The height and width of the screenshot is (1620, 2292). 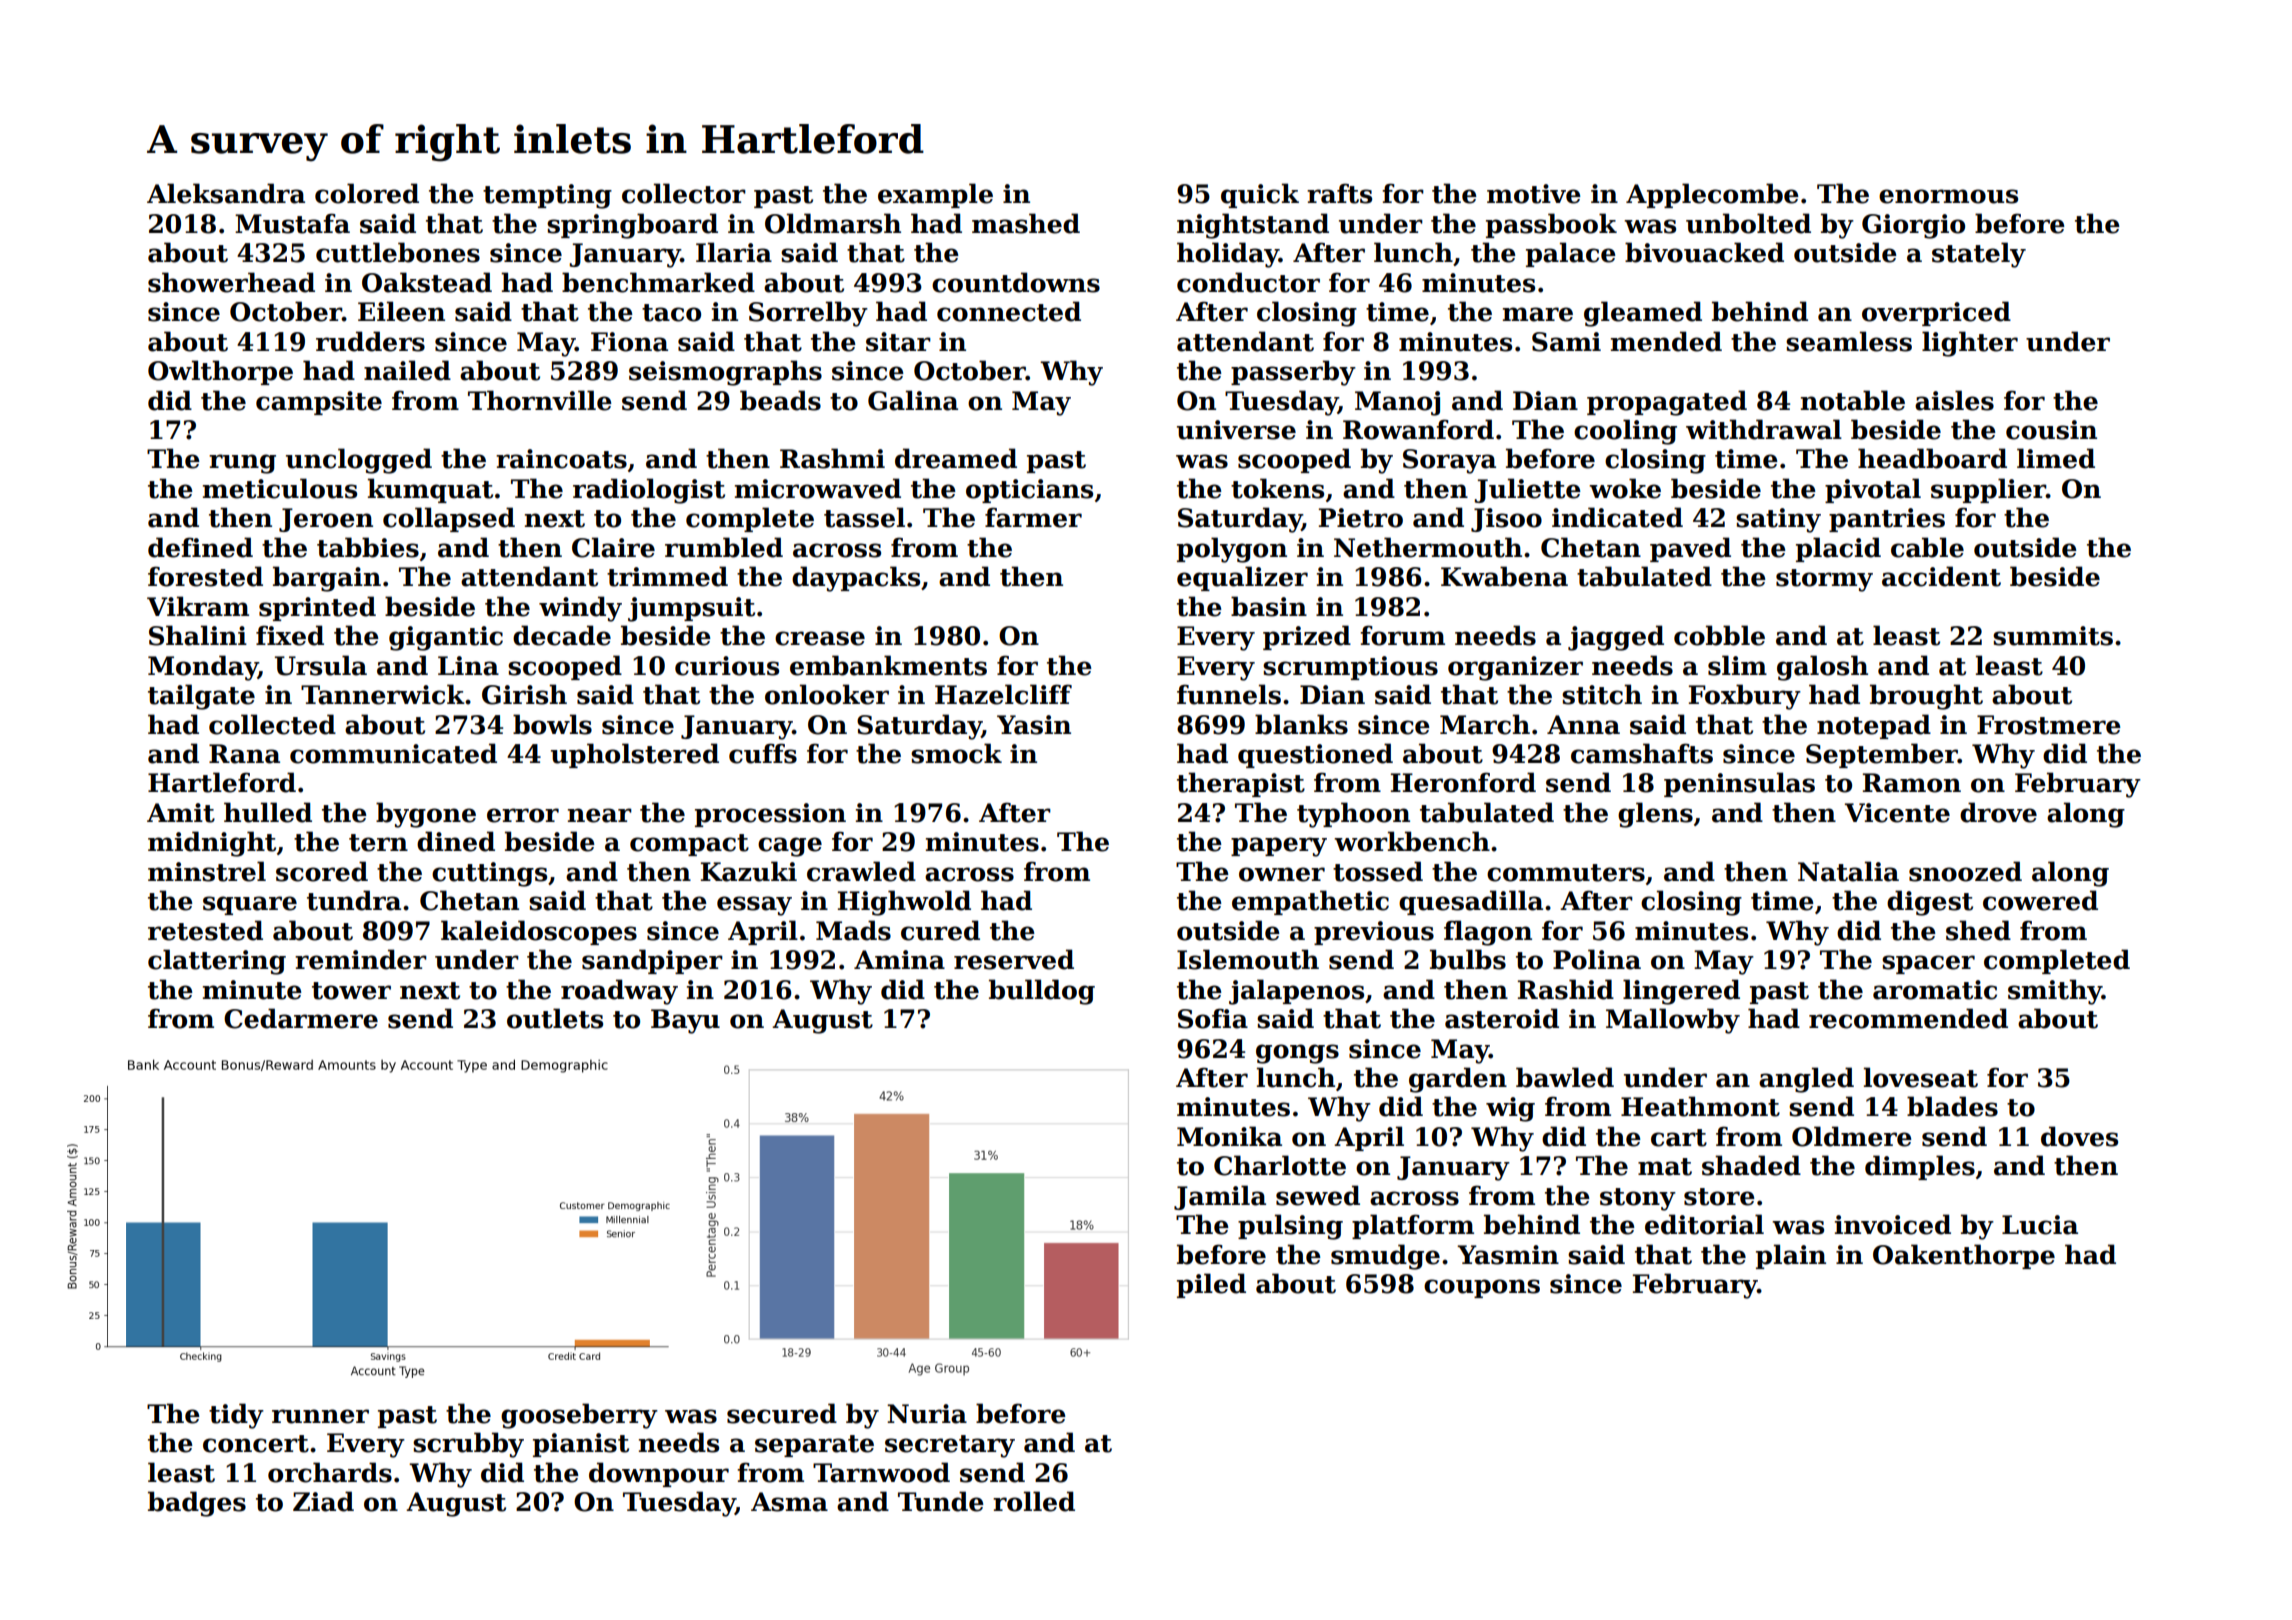 I want to click on cuttings, so click(x=489, y=874).
